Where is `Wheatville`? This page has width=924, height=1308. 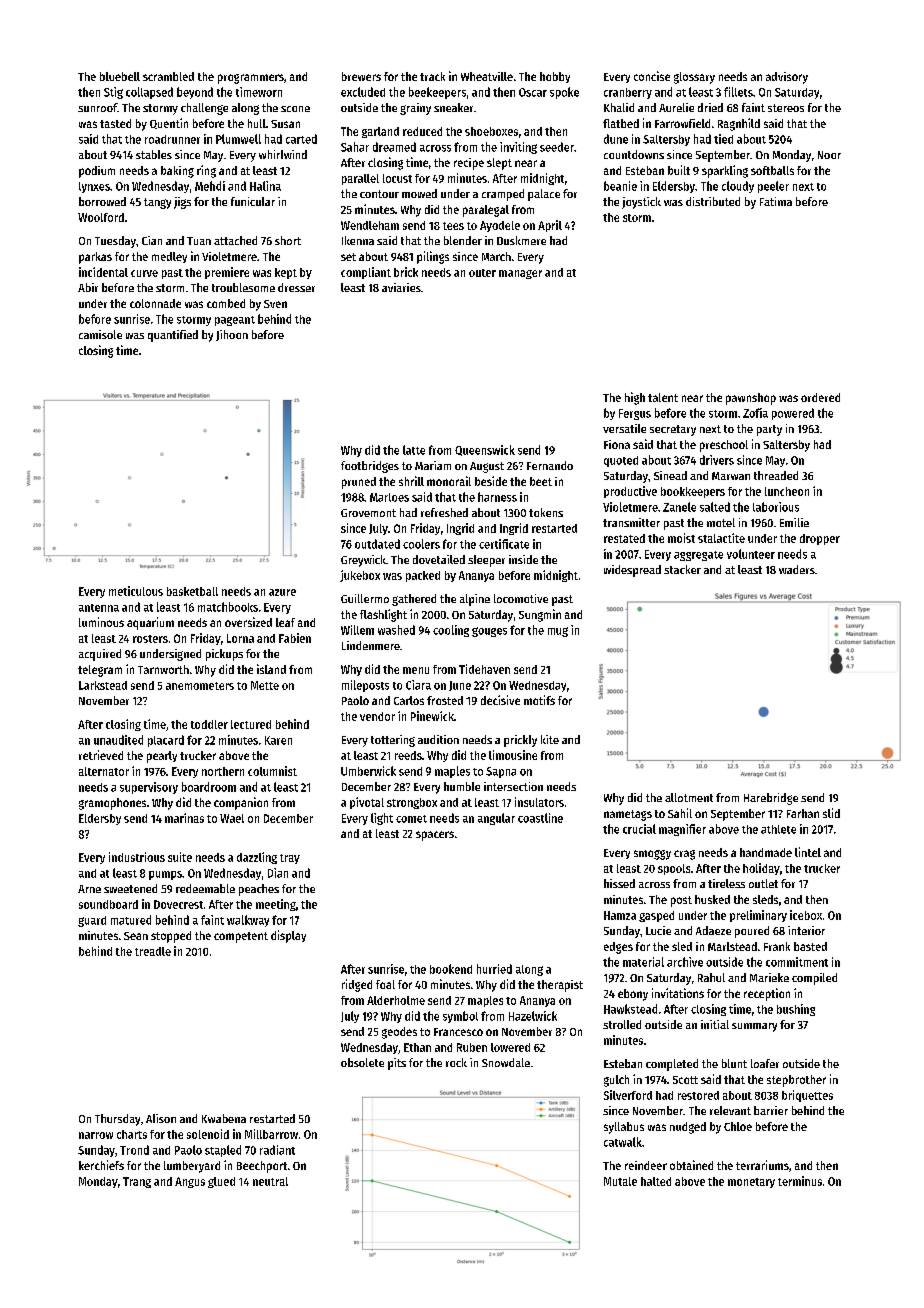
Wheatville is located at coordinates (487, 76).
